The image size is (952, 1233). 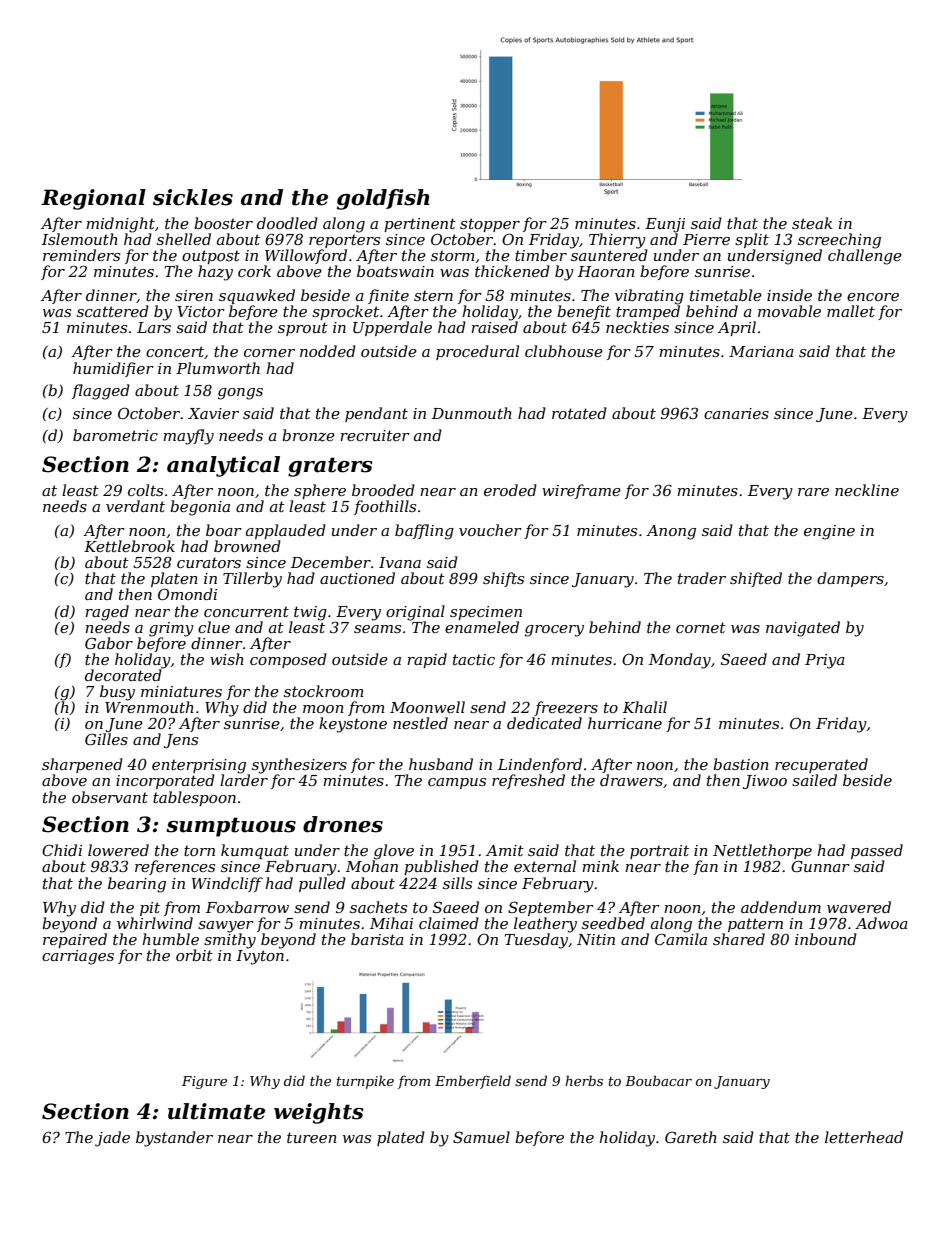 I want to click on recuperated, so click(x=821, y=765).
